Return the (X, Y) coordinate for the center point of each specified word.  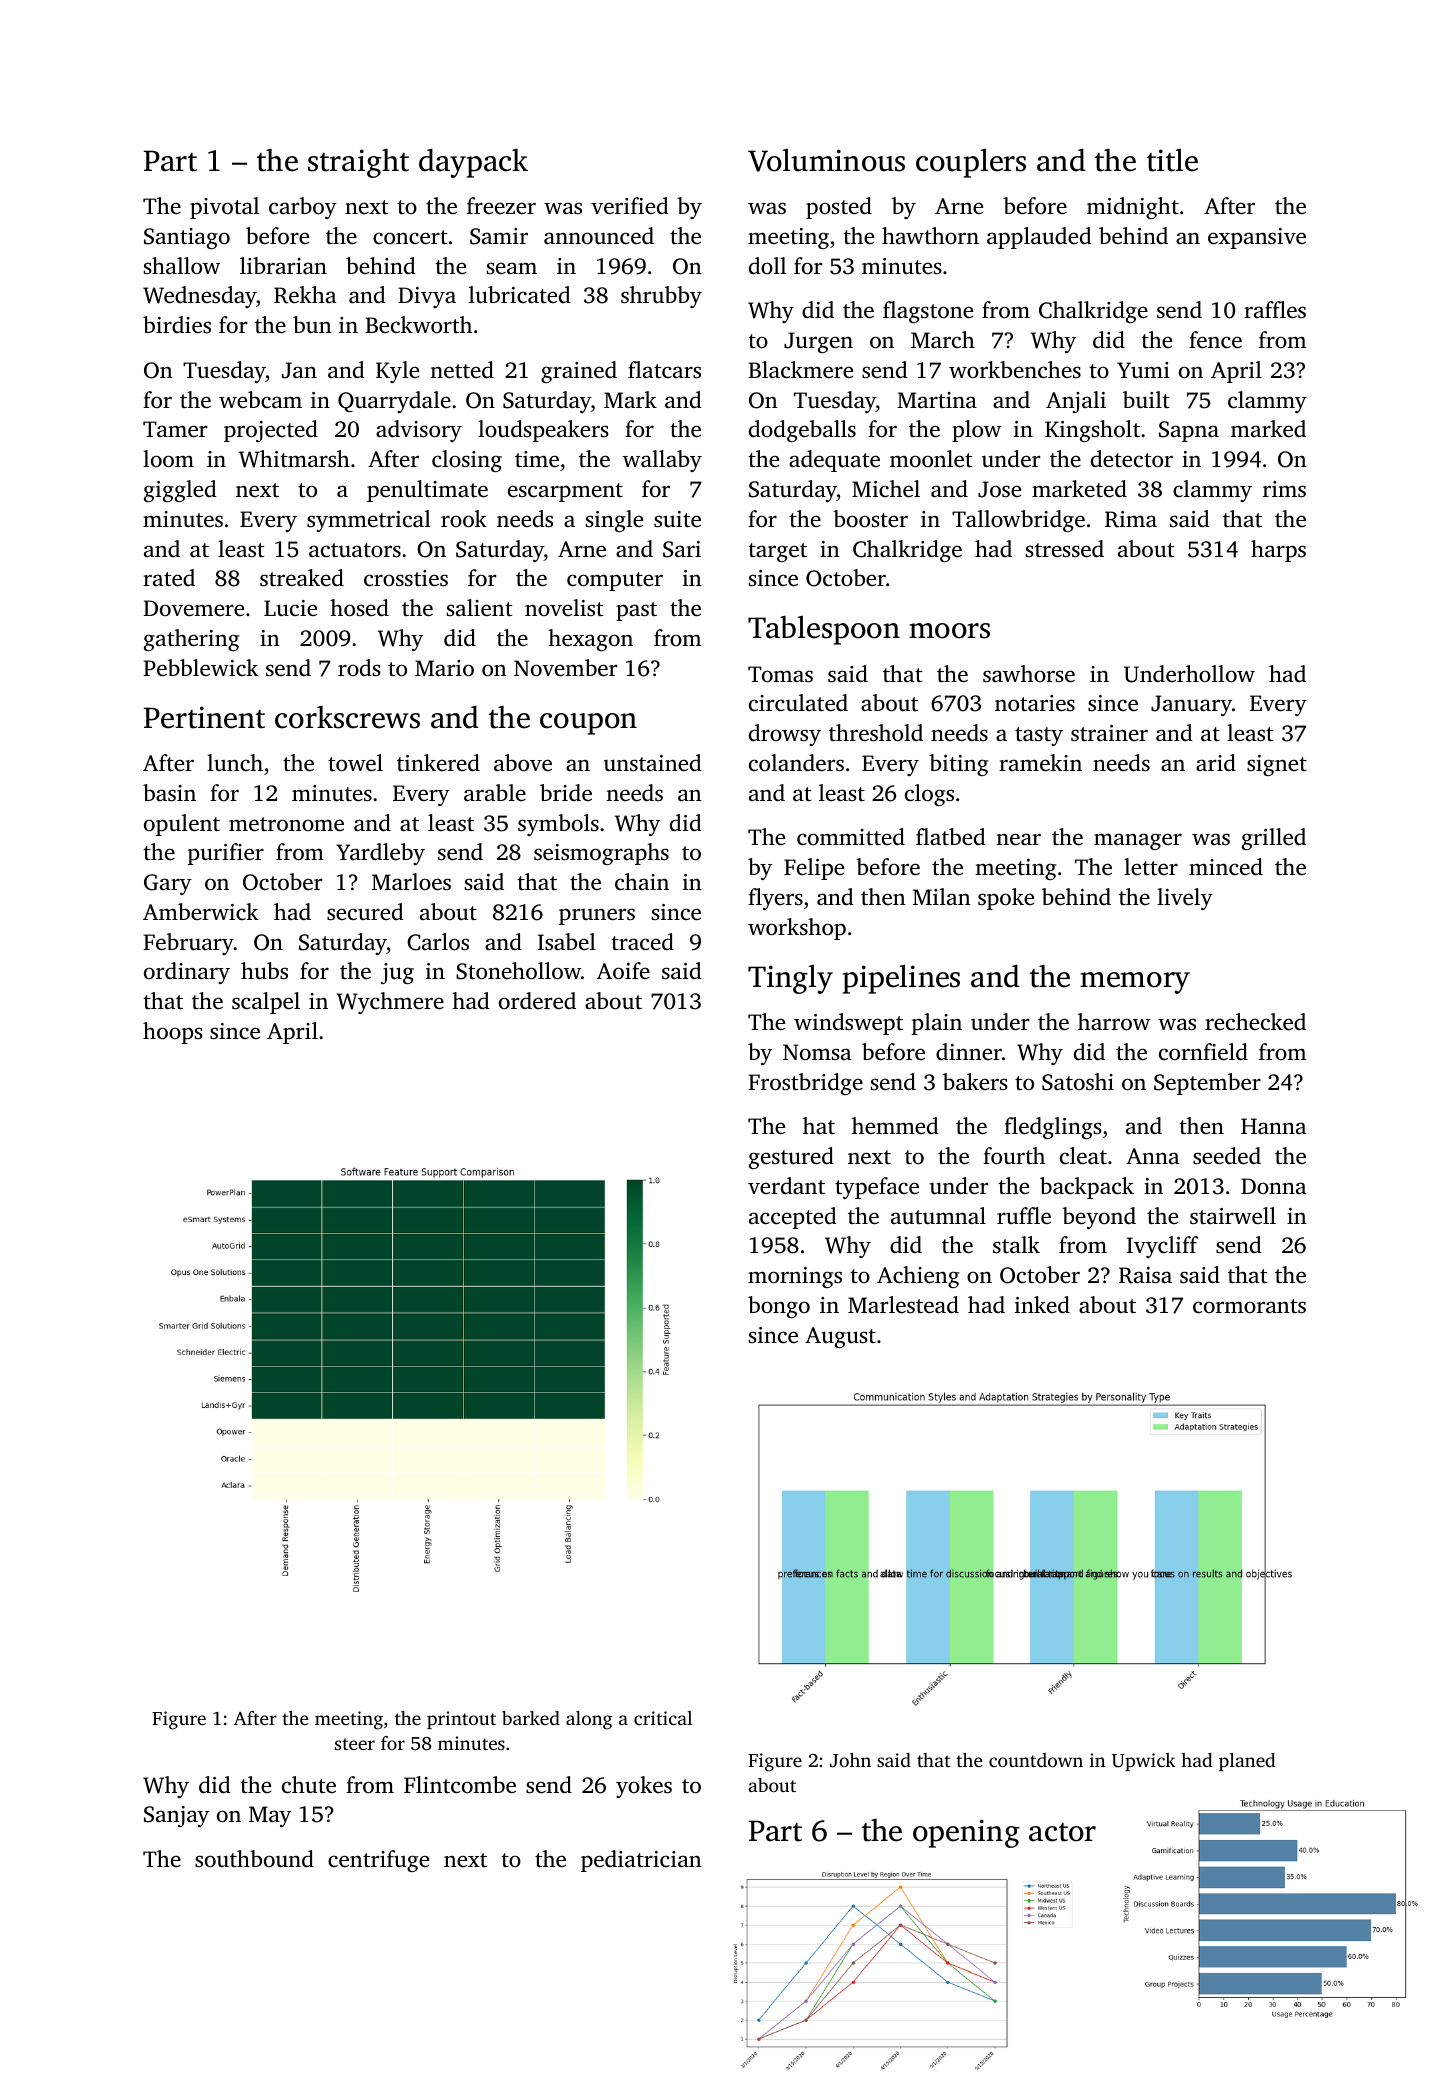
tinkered (438, 763)
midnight (1133, 208)
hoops (173, 1033)
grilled (1274, 839)
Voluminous (826, 160)
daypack (473, 163)
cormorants (1249, 1306)
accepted (793, 1218)
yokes (644, 1787)
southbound (254, 1859)
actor (1062, 1832)
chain (642, 882)
